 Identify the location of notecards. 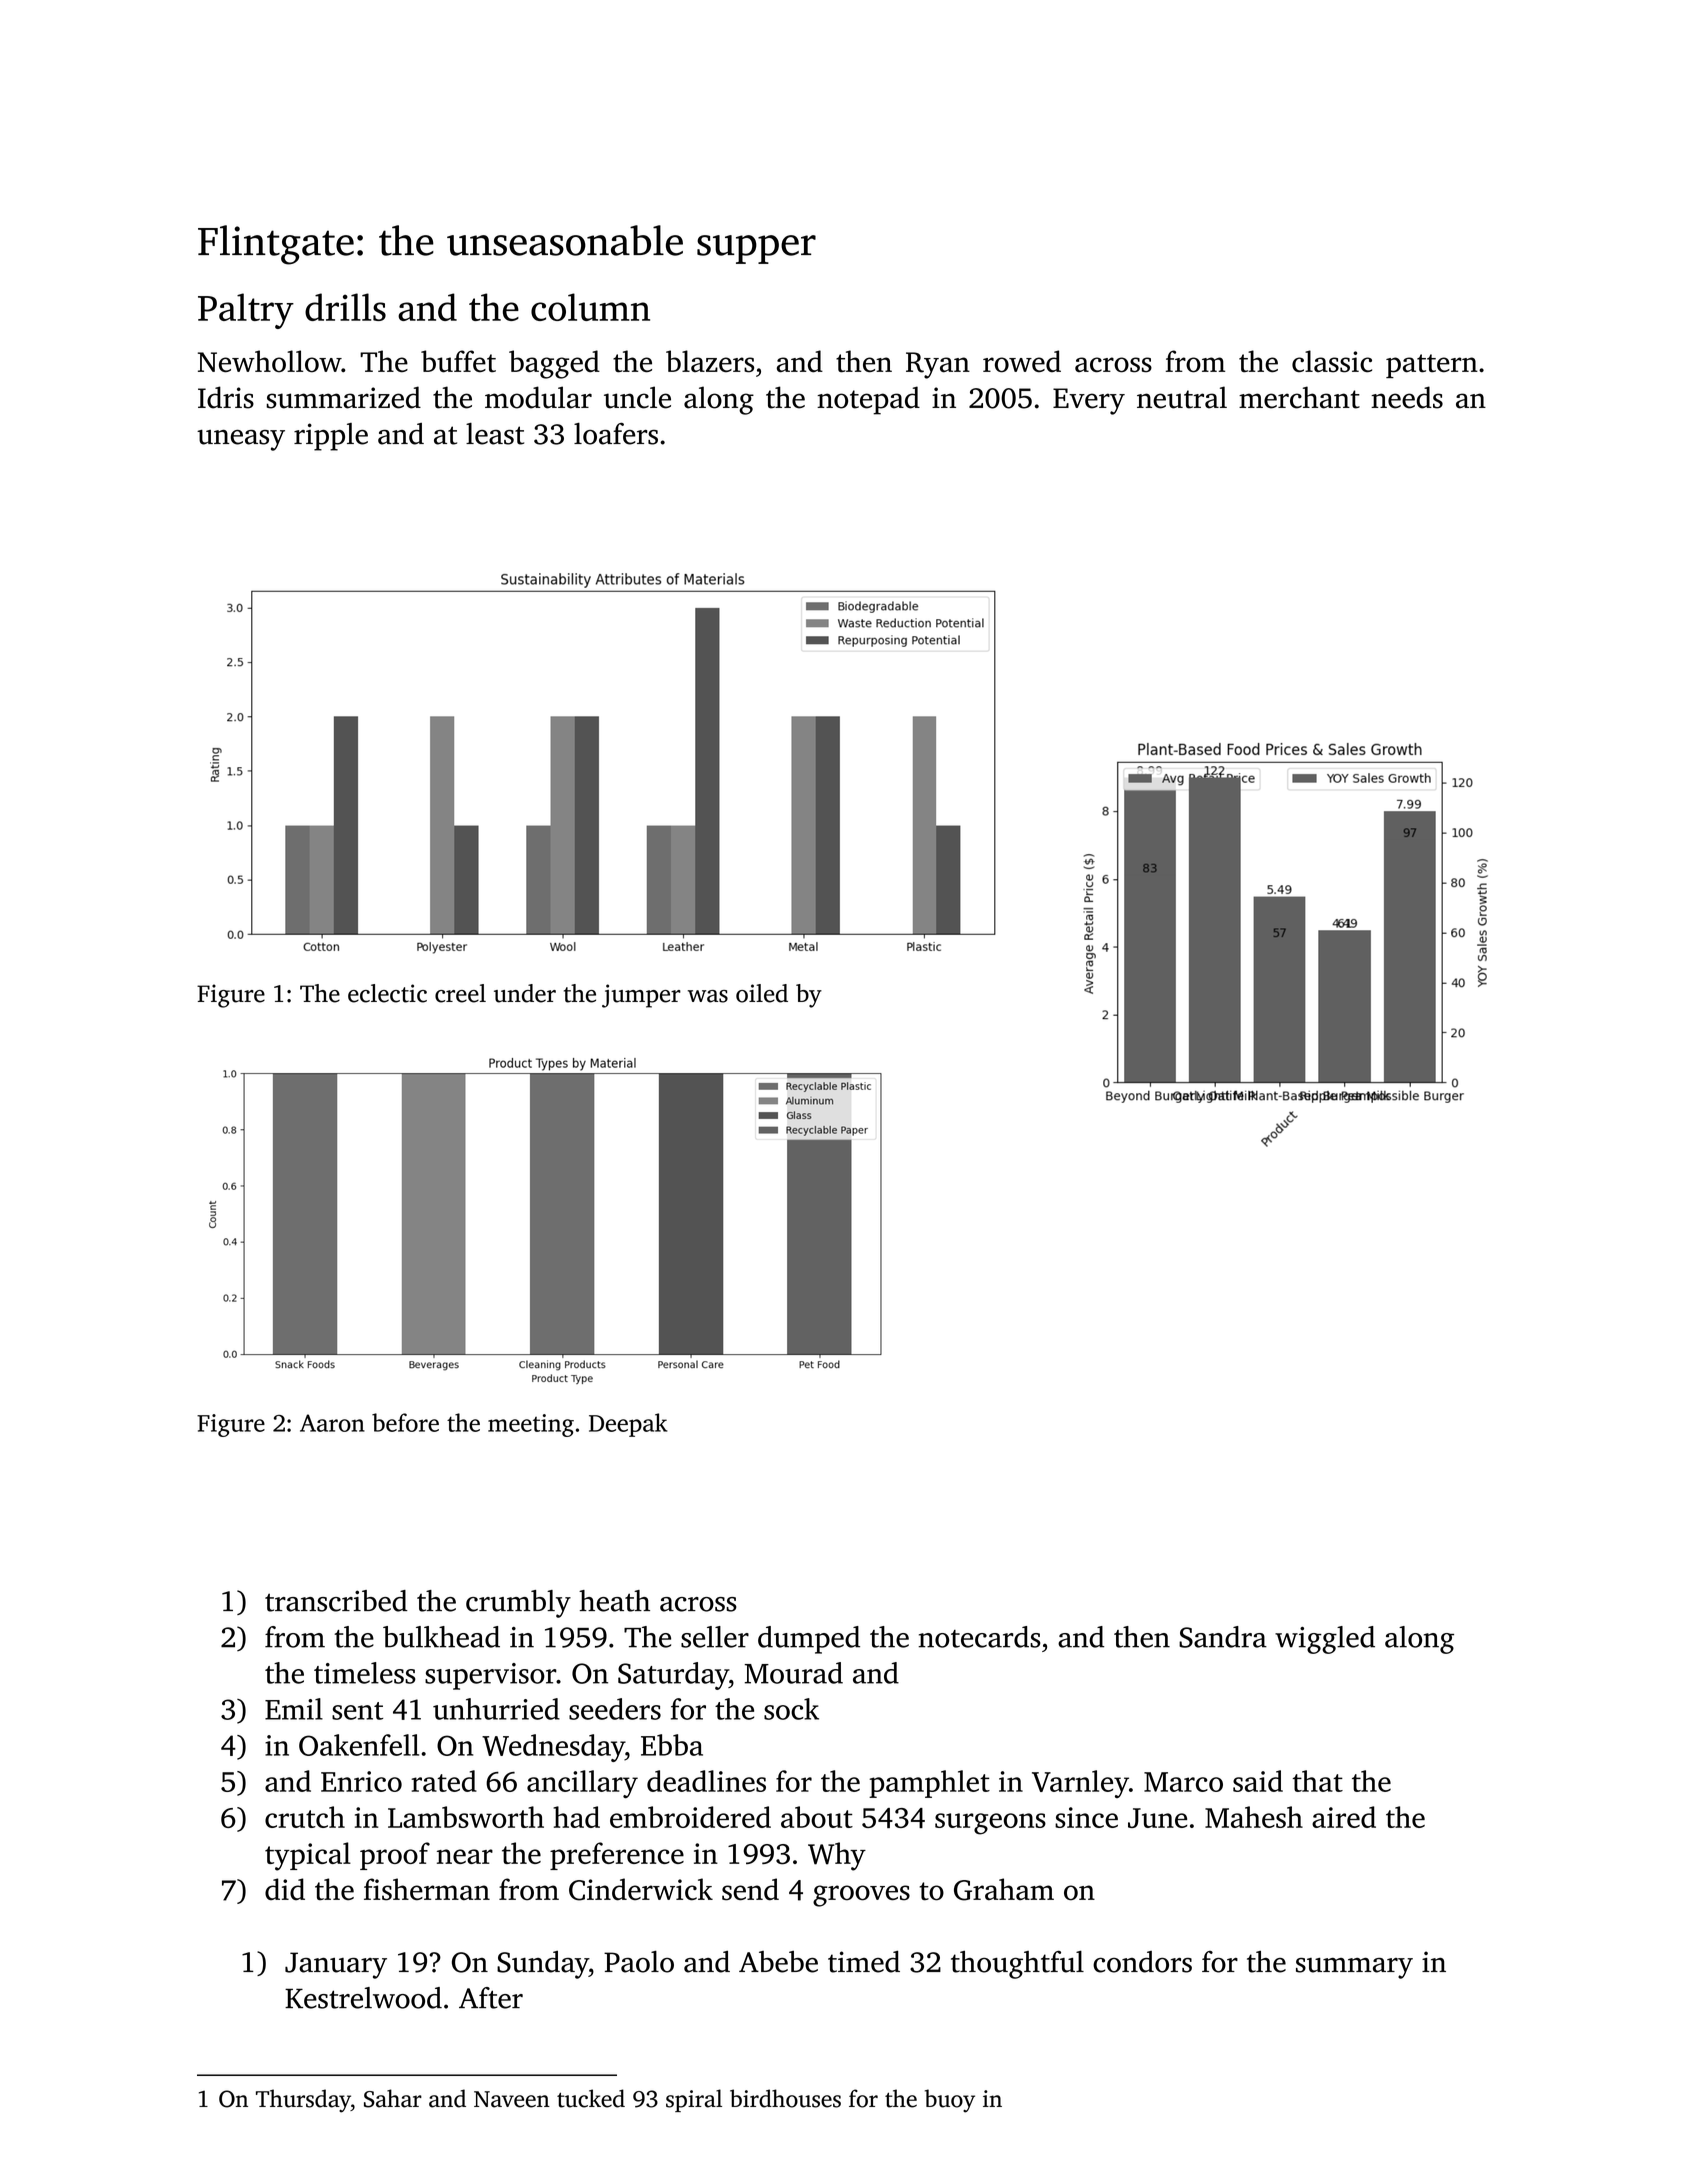
(979, 1637).
